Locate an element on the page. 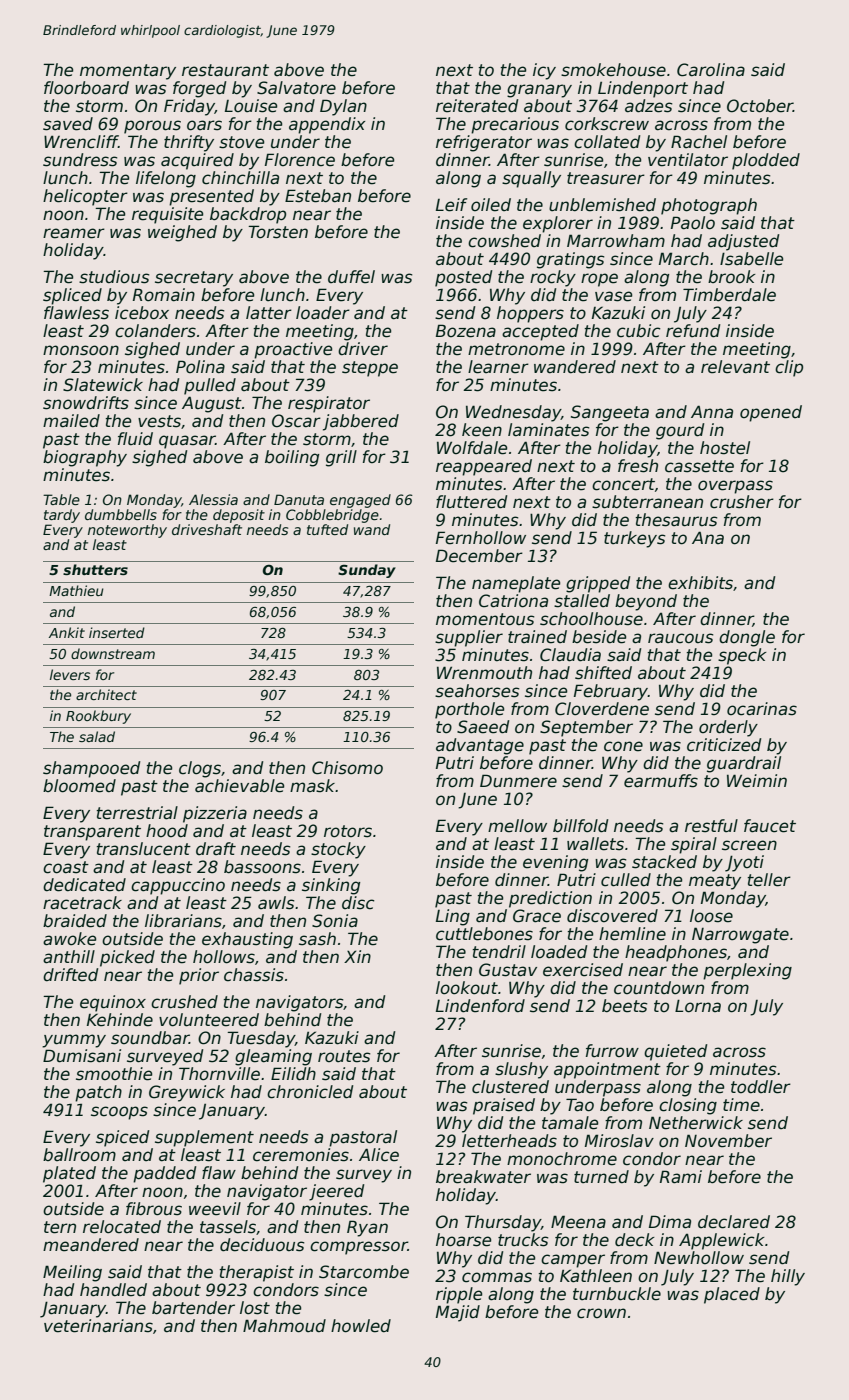 Image resolution: width=849 pixels, height=1400 pixels. Marrowham is located at coordinates (616, 241).
